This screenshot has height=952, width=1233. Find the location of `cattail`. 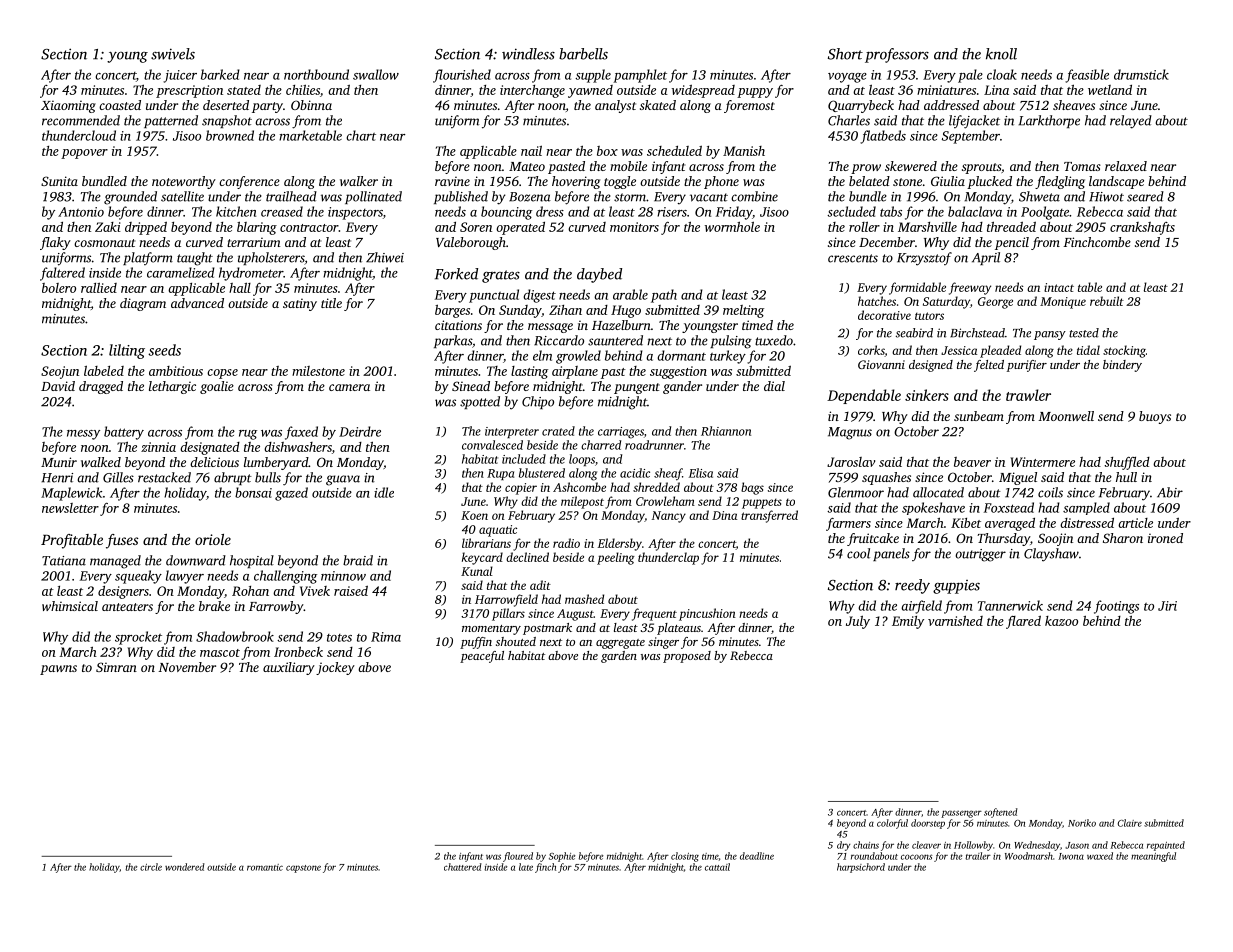

cattail is located at coordinates (717, 867).
